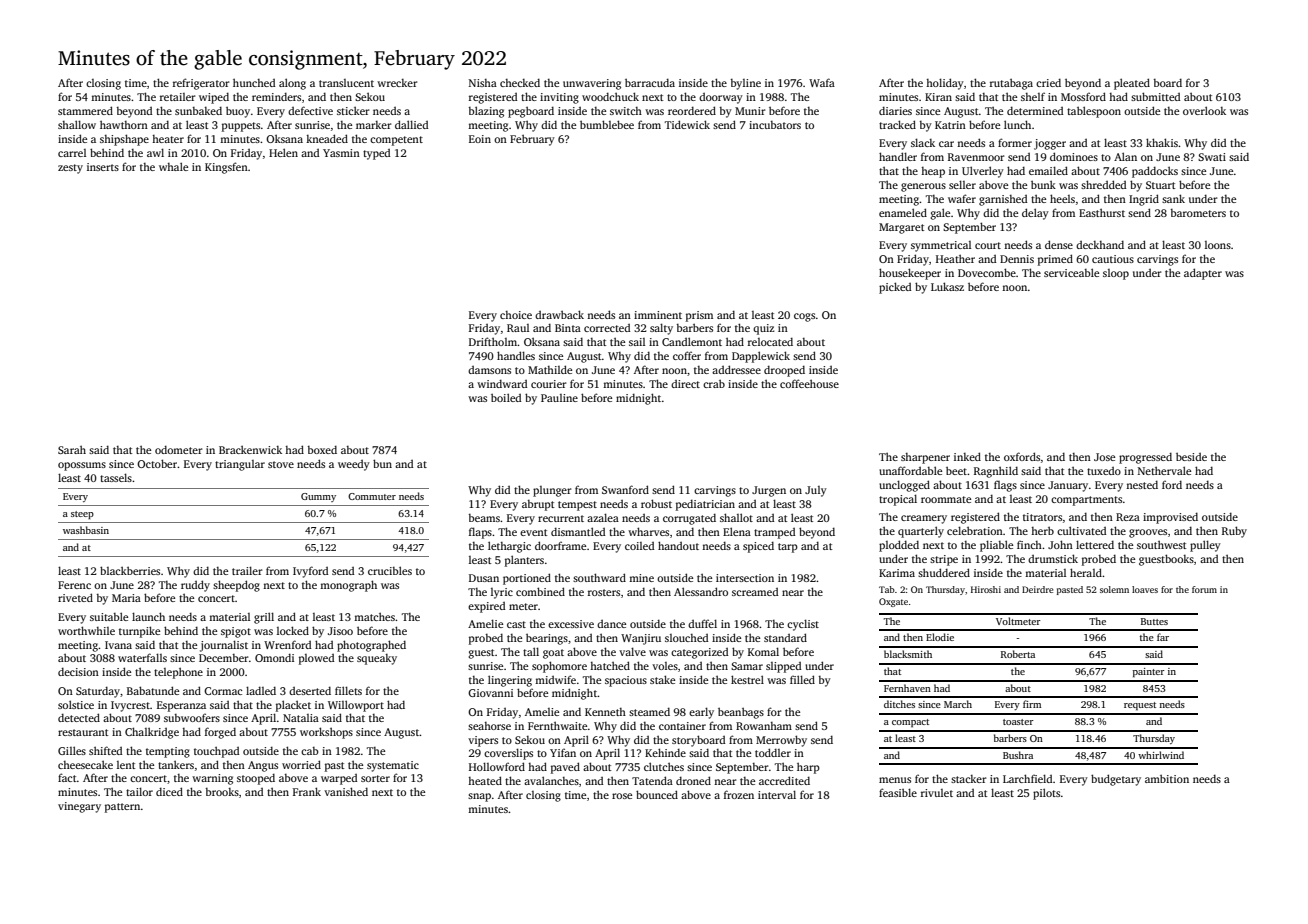  Describe the element at coordinates (86, 530) in the screenshot. I see `washbasin` at that location.
